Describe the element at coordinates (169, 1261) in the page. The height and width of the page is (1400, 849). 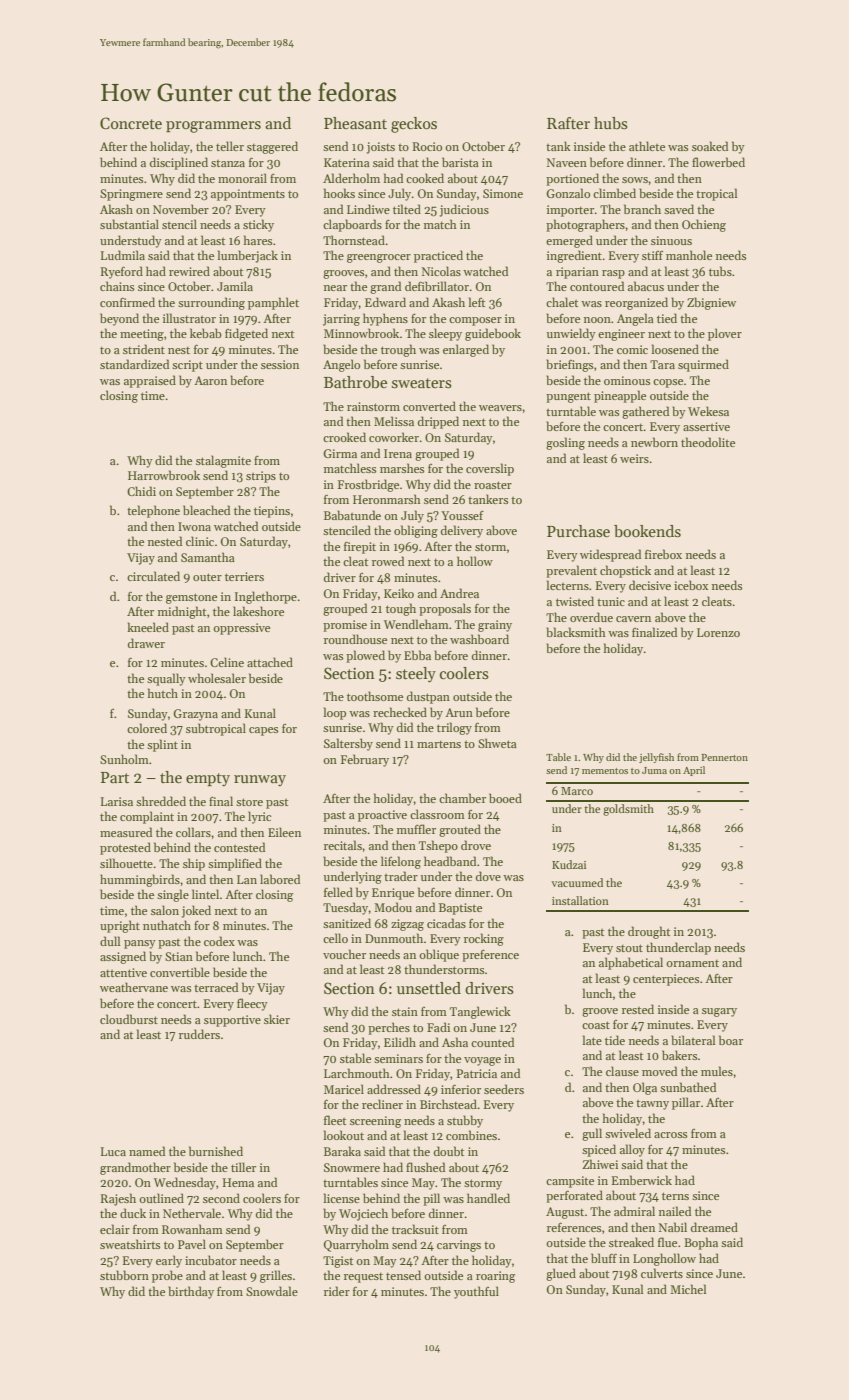
I see `early` at that location.
